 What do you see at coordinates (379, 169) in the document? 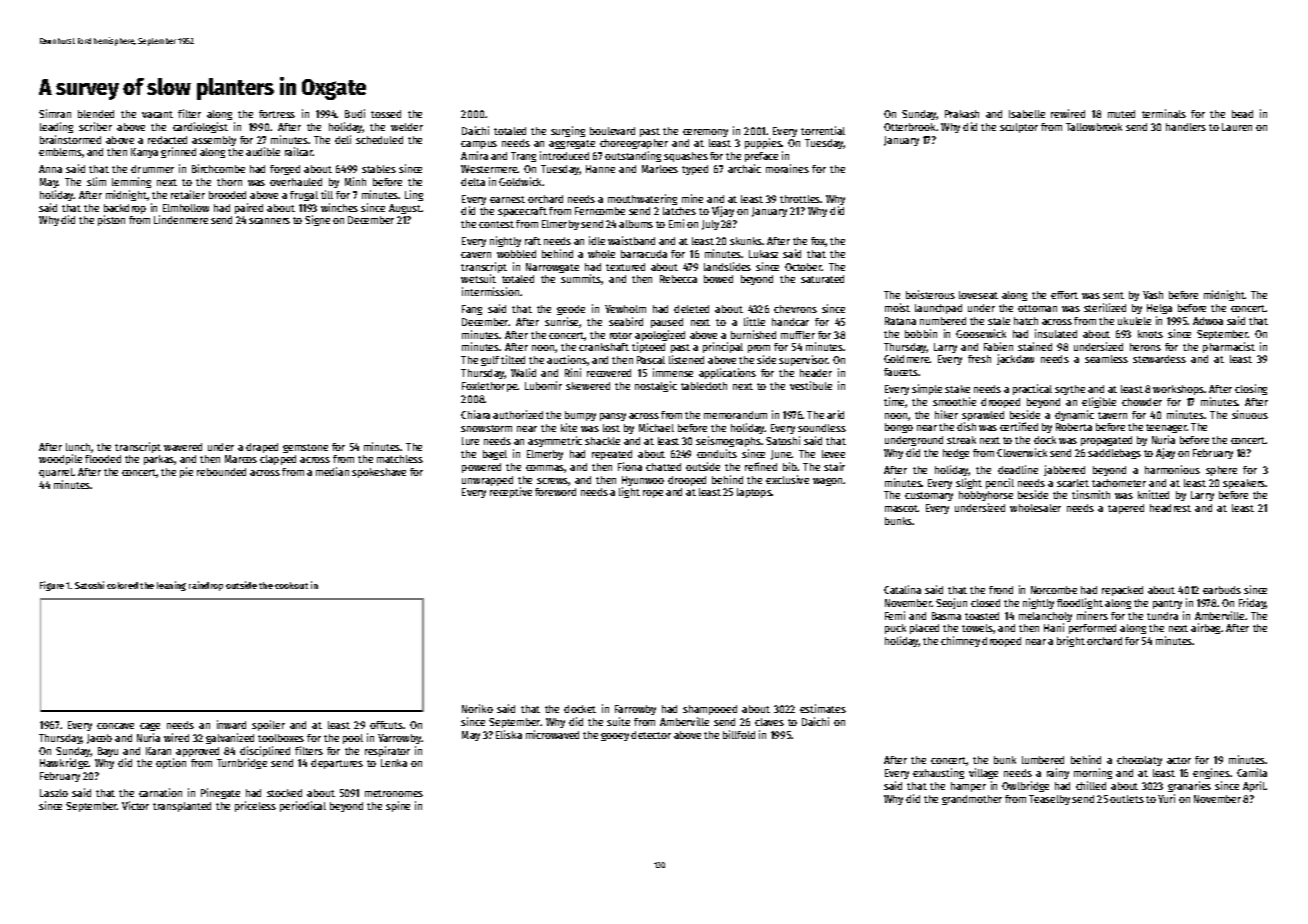
I see `stables` at bounding box center [379, 169].
